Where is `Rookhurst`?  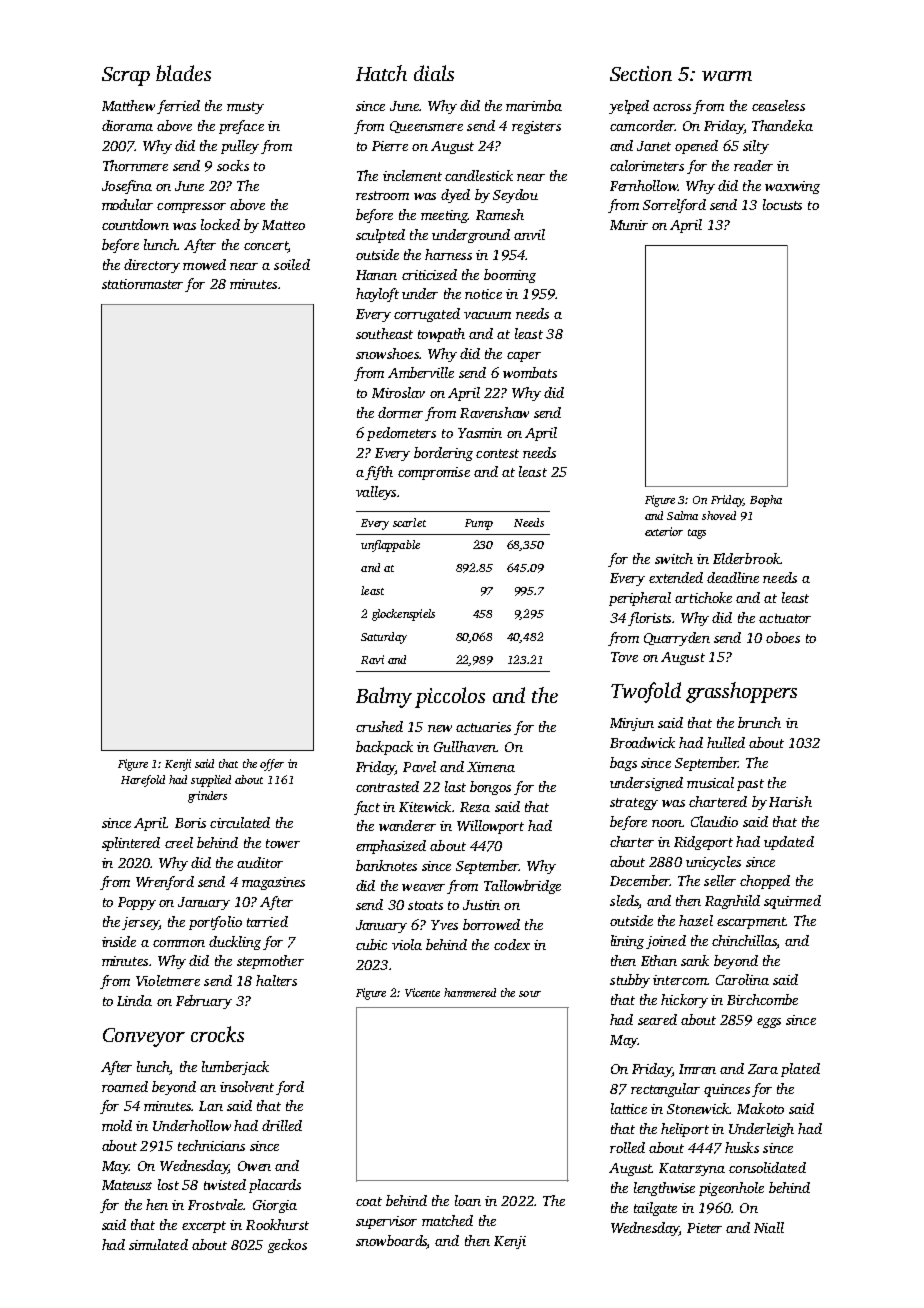 Rookhurst is located at coordinates (277, 1224).
